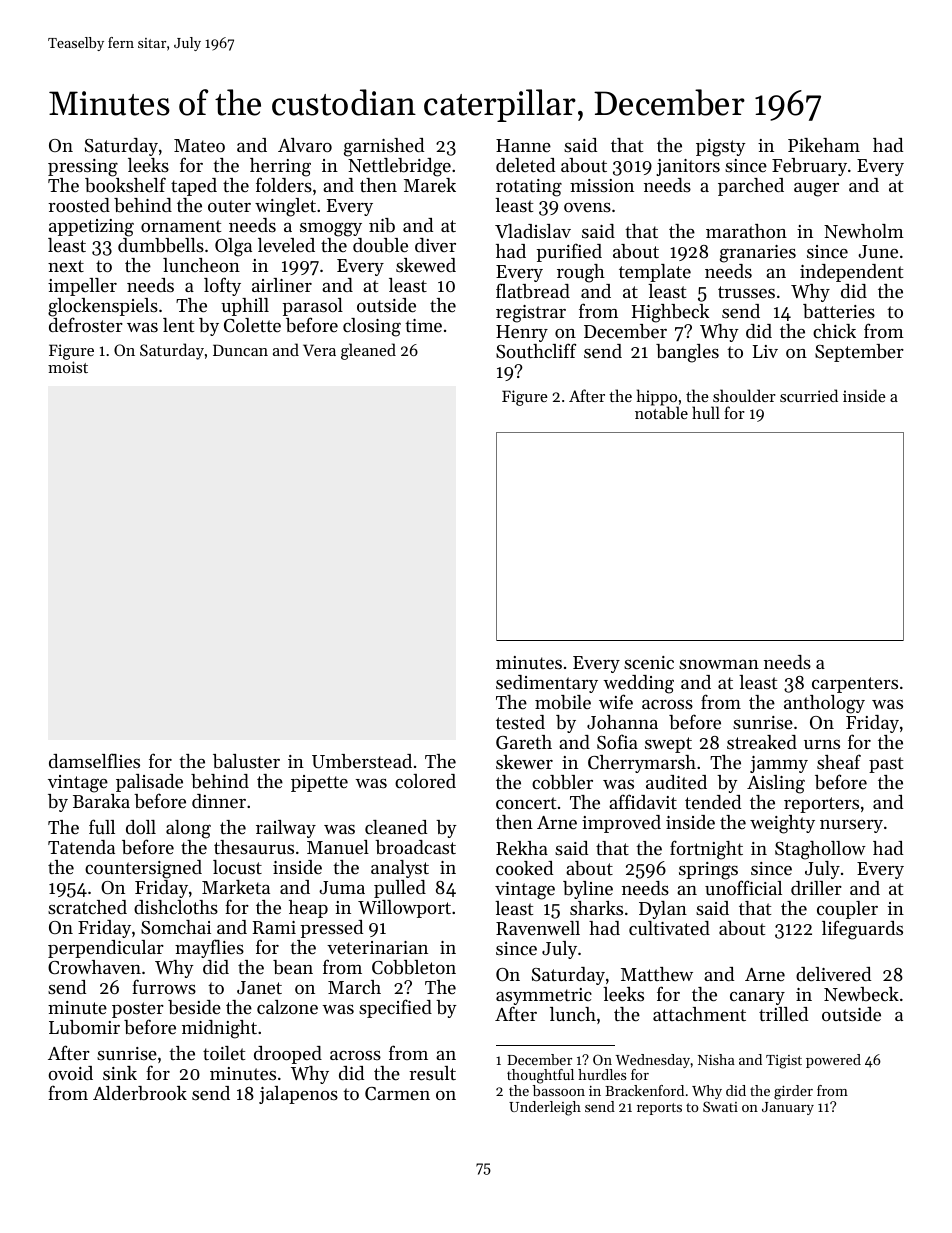 The height and width of the screenshot is (1233, 952). I want to click on hurdles, so click(602, 1074).
